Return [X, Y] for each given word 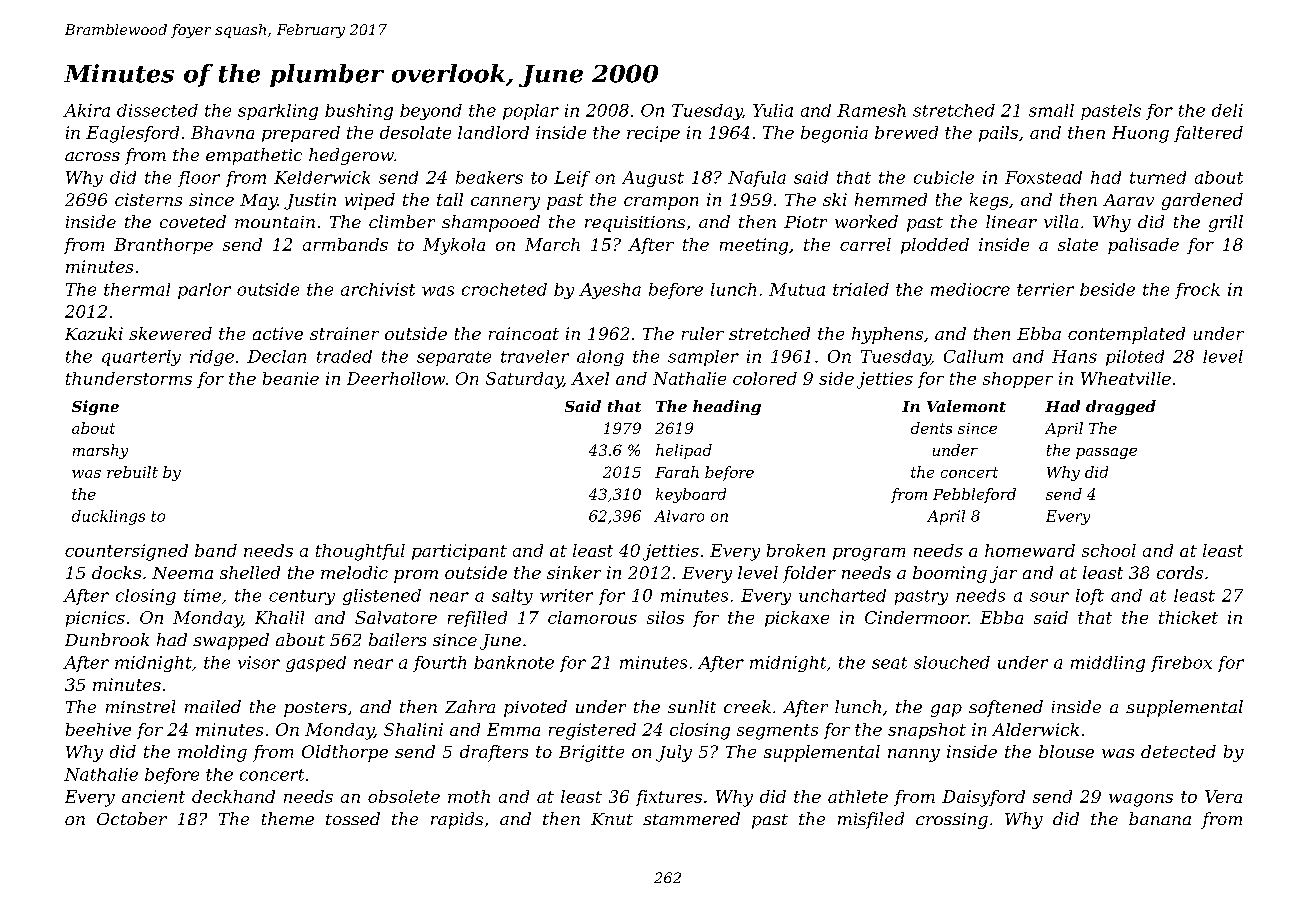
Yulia [773, 110]
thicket [1188, 617]
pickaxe [797, 619]
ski [835, 199]
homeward [1030, 550]
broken [796, 550]
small [1051, 110]
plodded [935, 246]
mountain [275, 222]
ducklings [108, 517]
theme [288, 818]
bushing [359, 112]
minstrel [140, 706]
